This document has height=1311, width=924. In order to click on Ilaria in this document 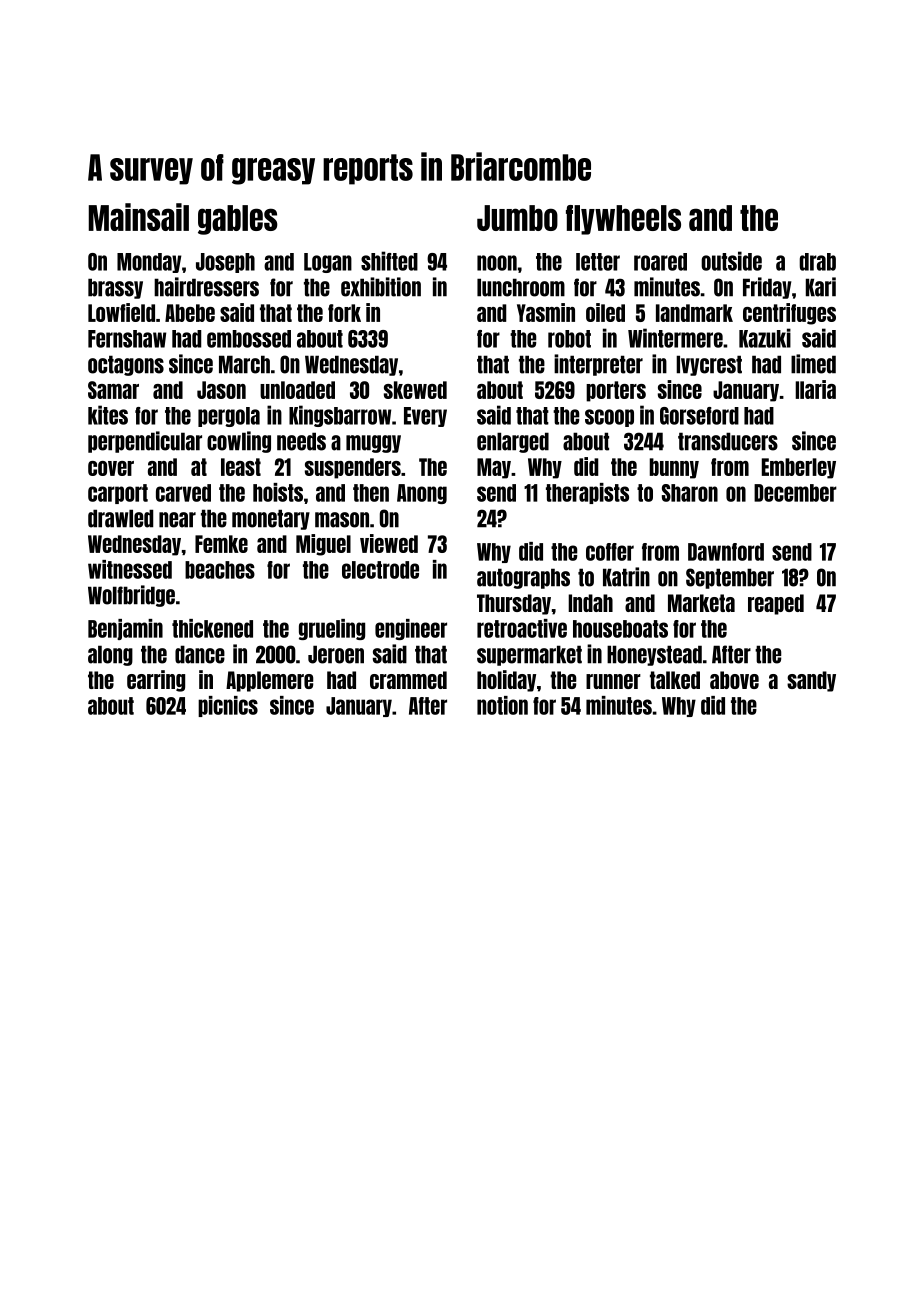, I will do `click(815, 389)`.
